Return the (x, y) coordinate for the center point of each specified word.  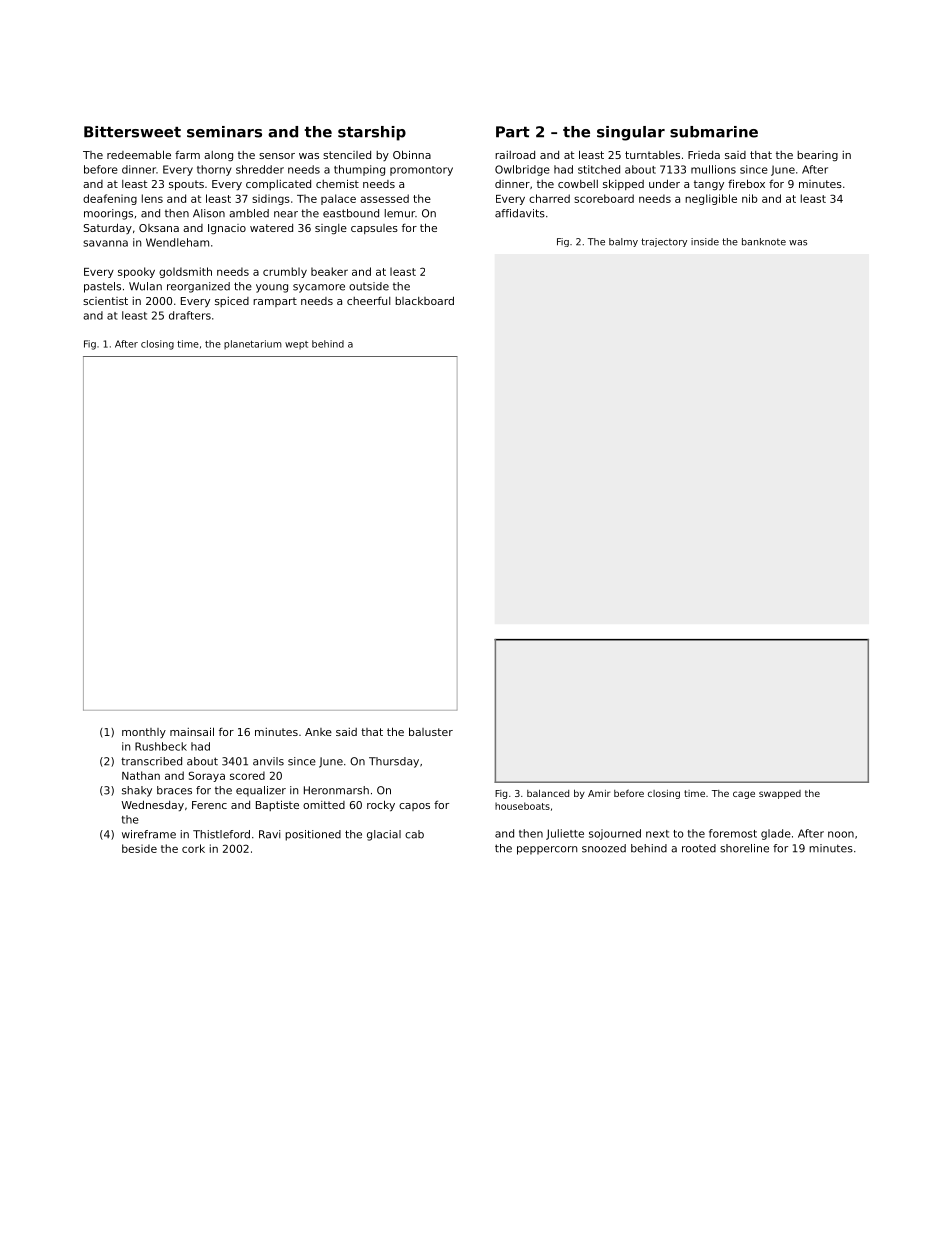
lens (152, 198)
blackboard (424, 300)
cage (744, 795)
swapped (780, 794)
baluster (431, 731)
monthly (144, 733)
